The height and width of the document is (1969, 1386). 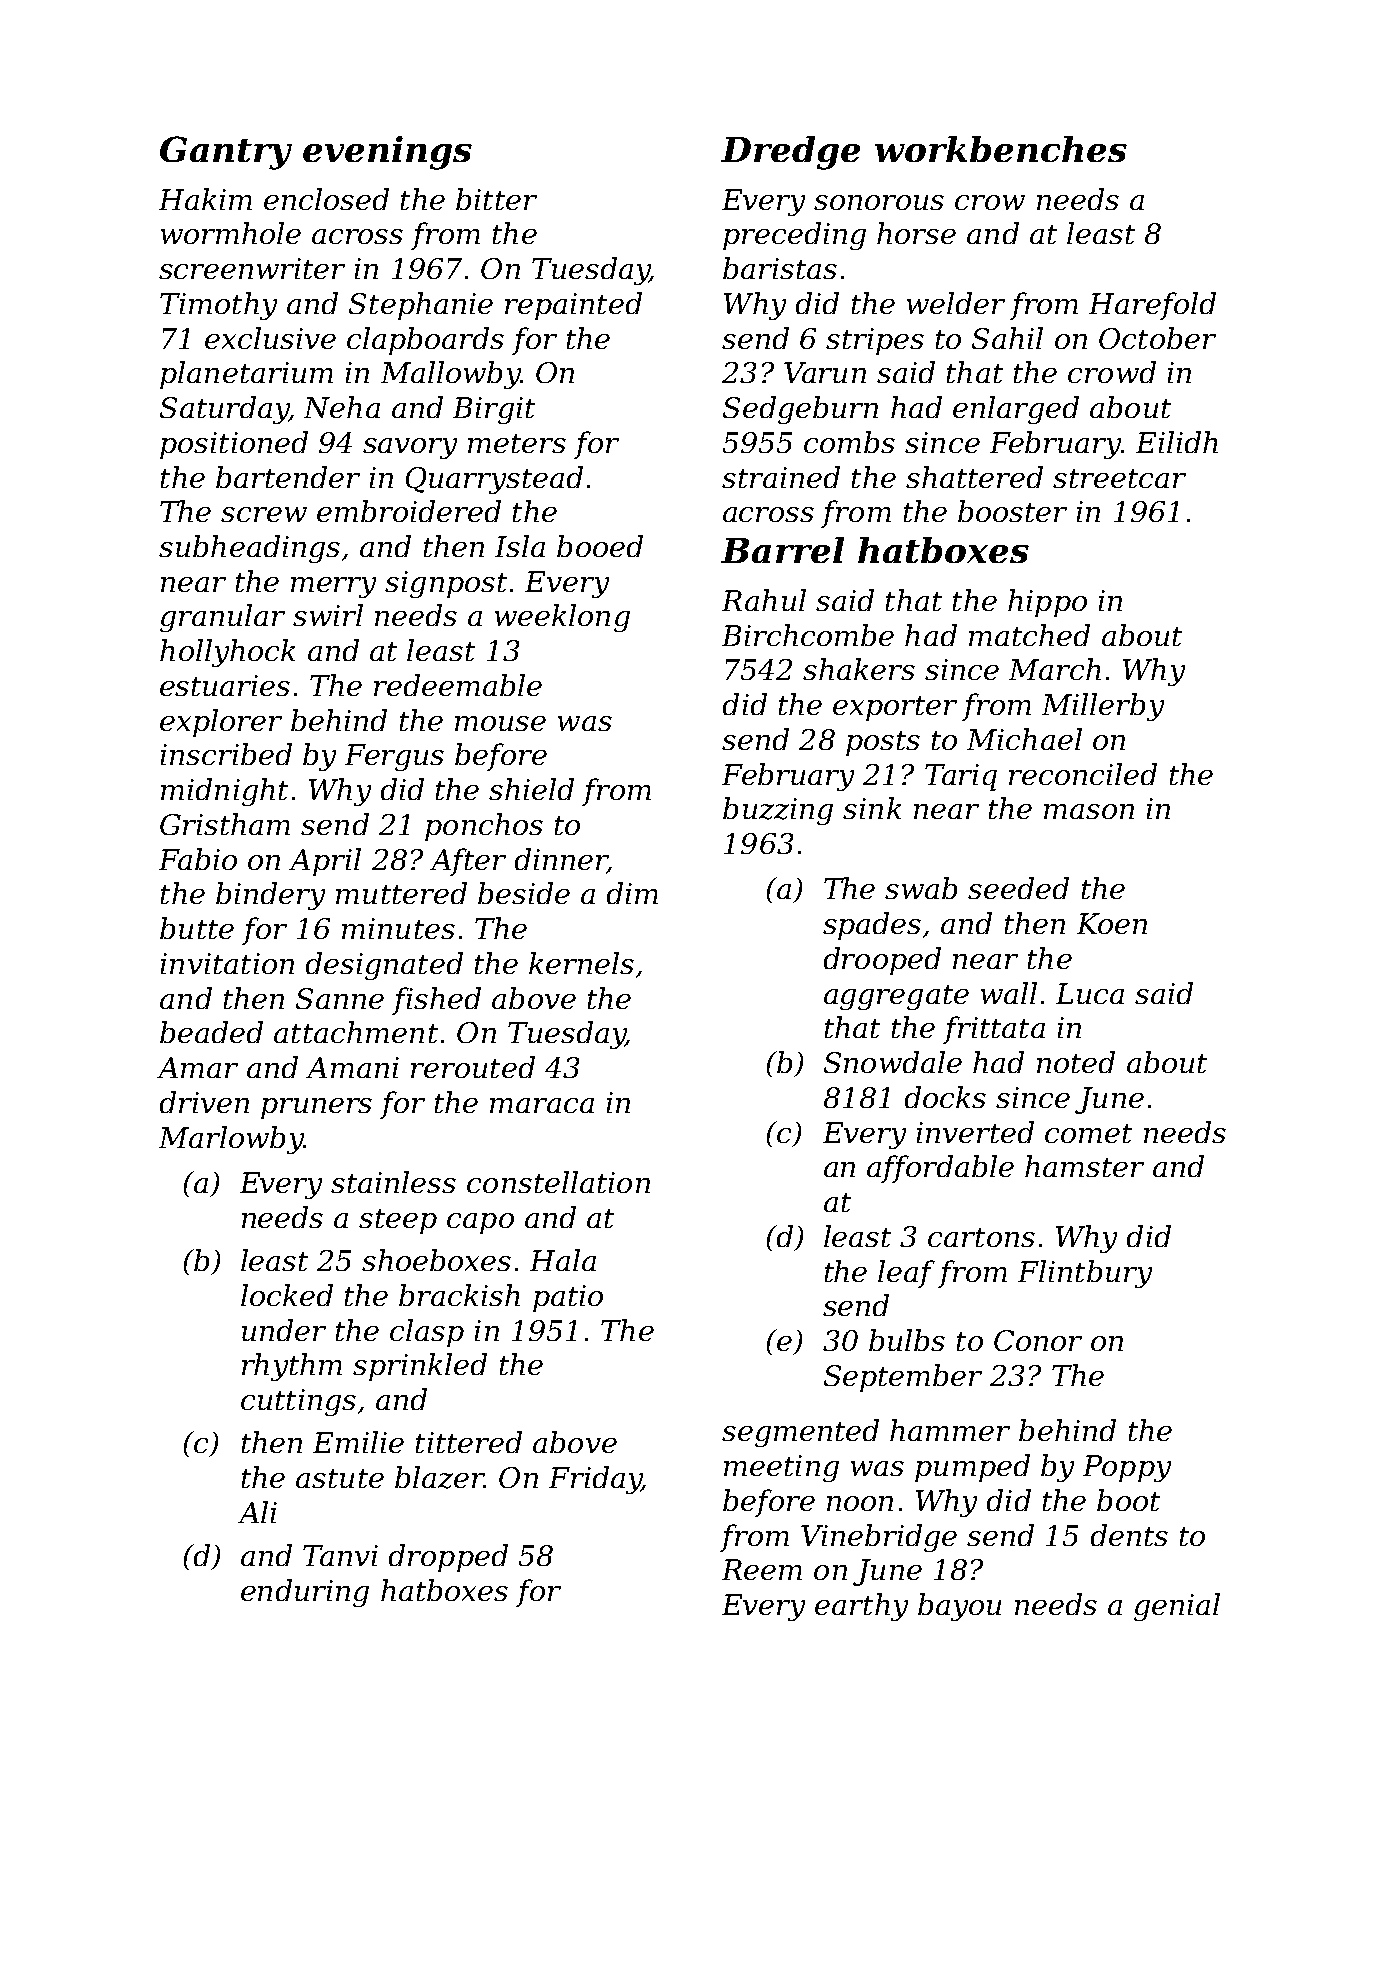 I want to click on explorer, so click(x=221, y=723).
